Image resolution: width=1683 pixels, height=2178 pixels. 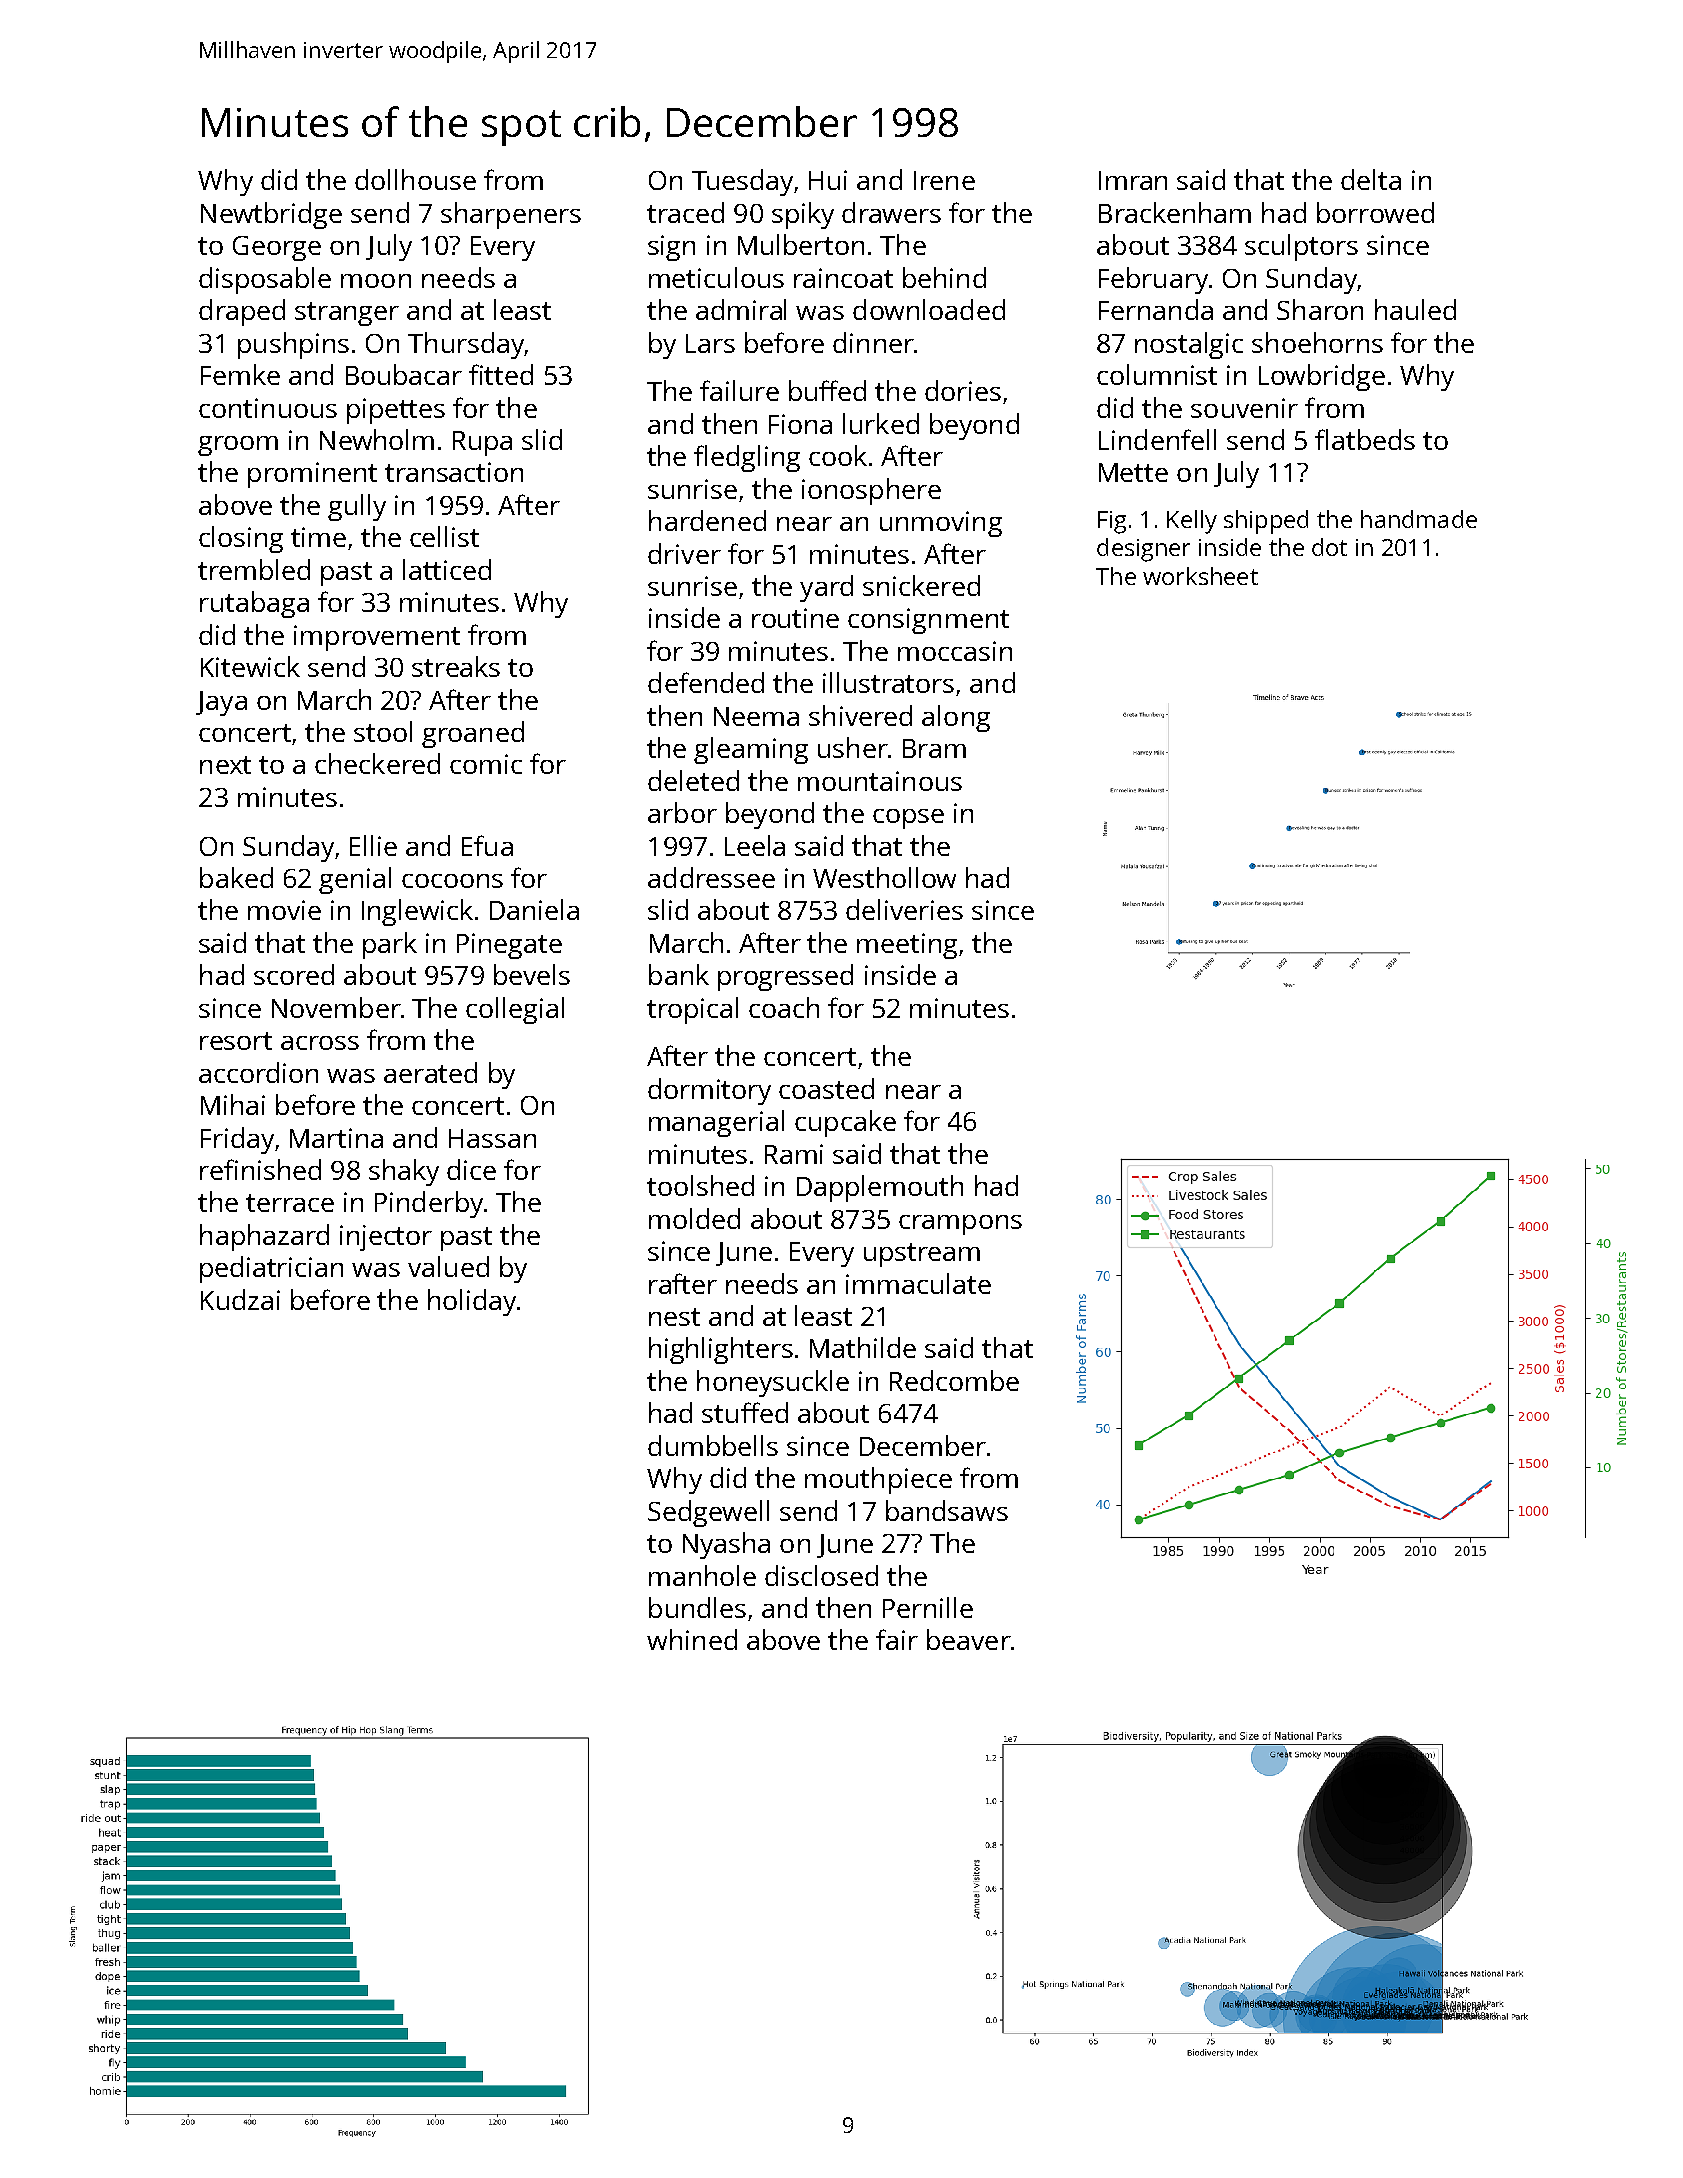 I want to click on Kudzai, so click(x=240, y=1299).
